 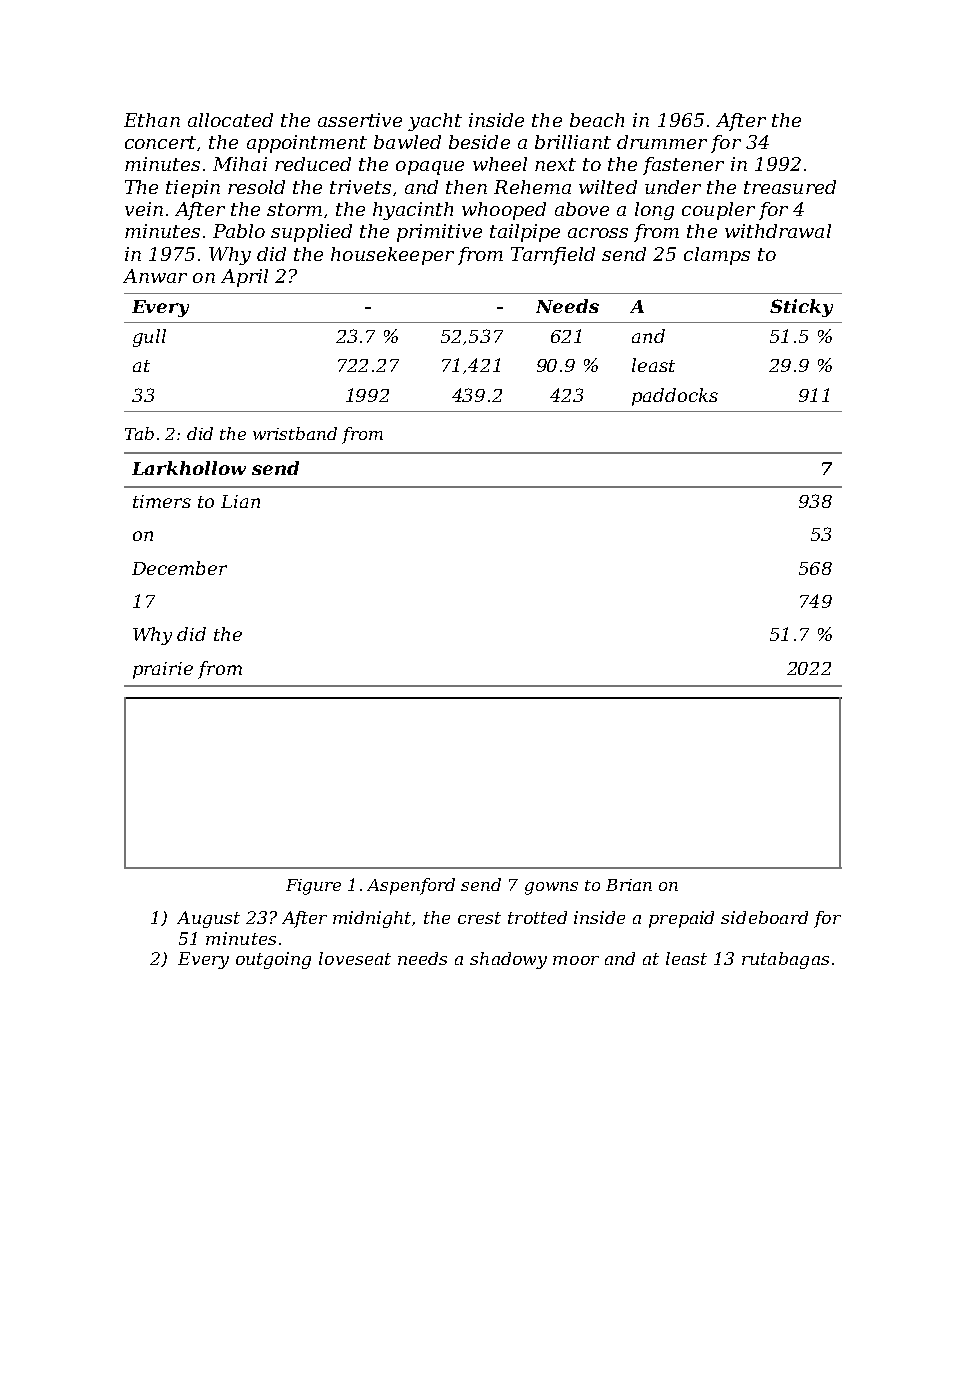 What do you see at coordinates (163, 670) in the screenshot?
I see `prairie` at bounding box center [163, 670].
